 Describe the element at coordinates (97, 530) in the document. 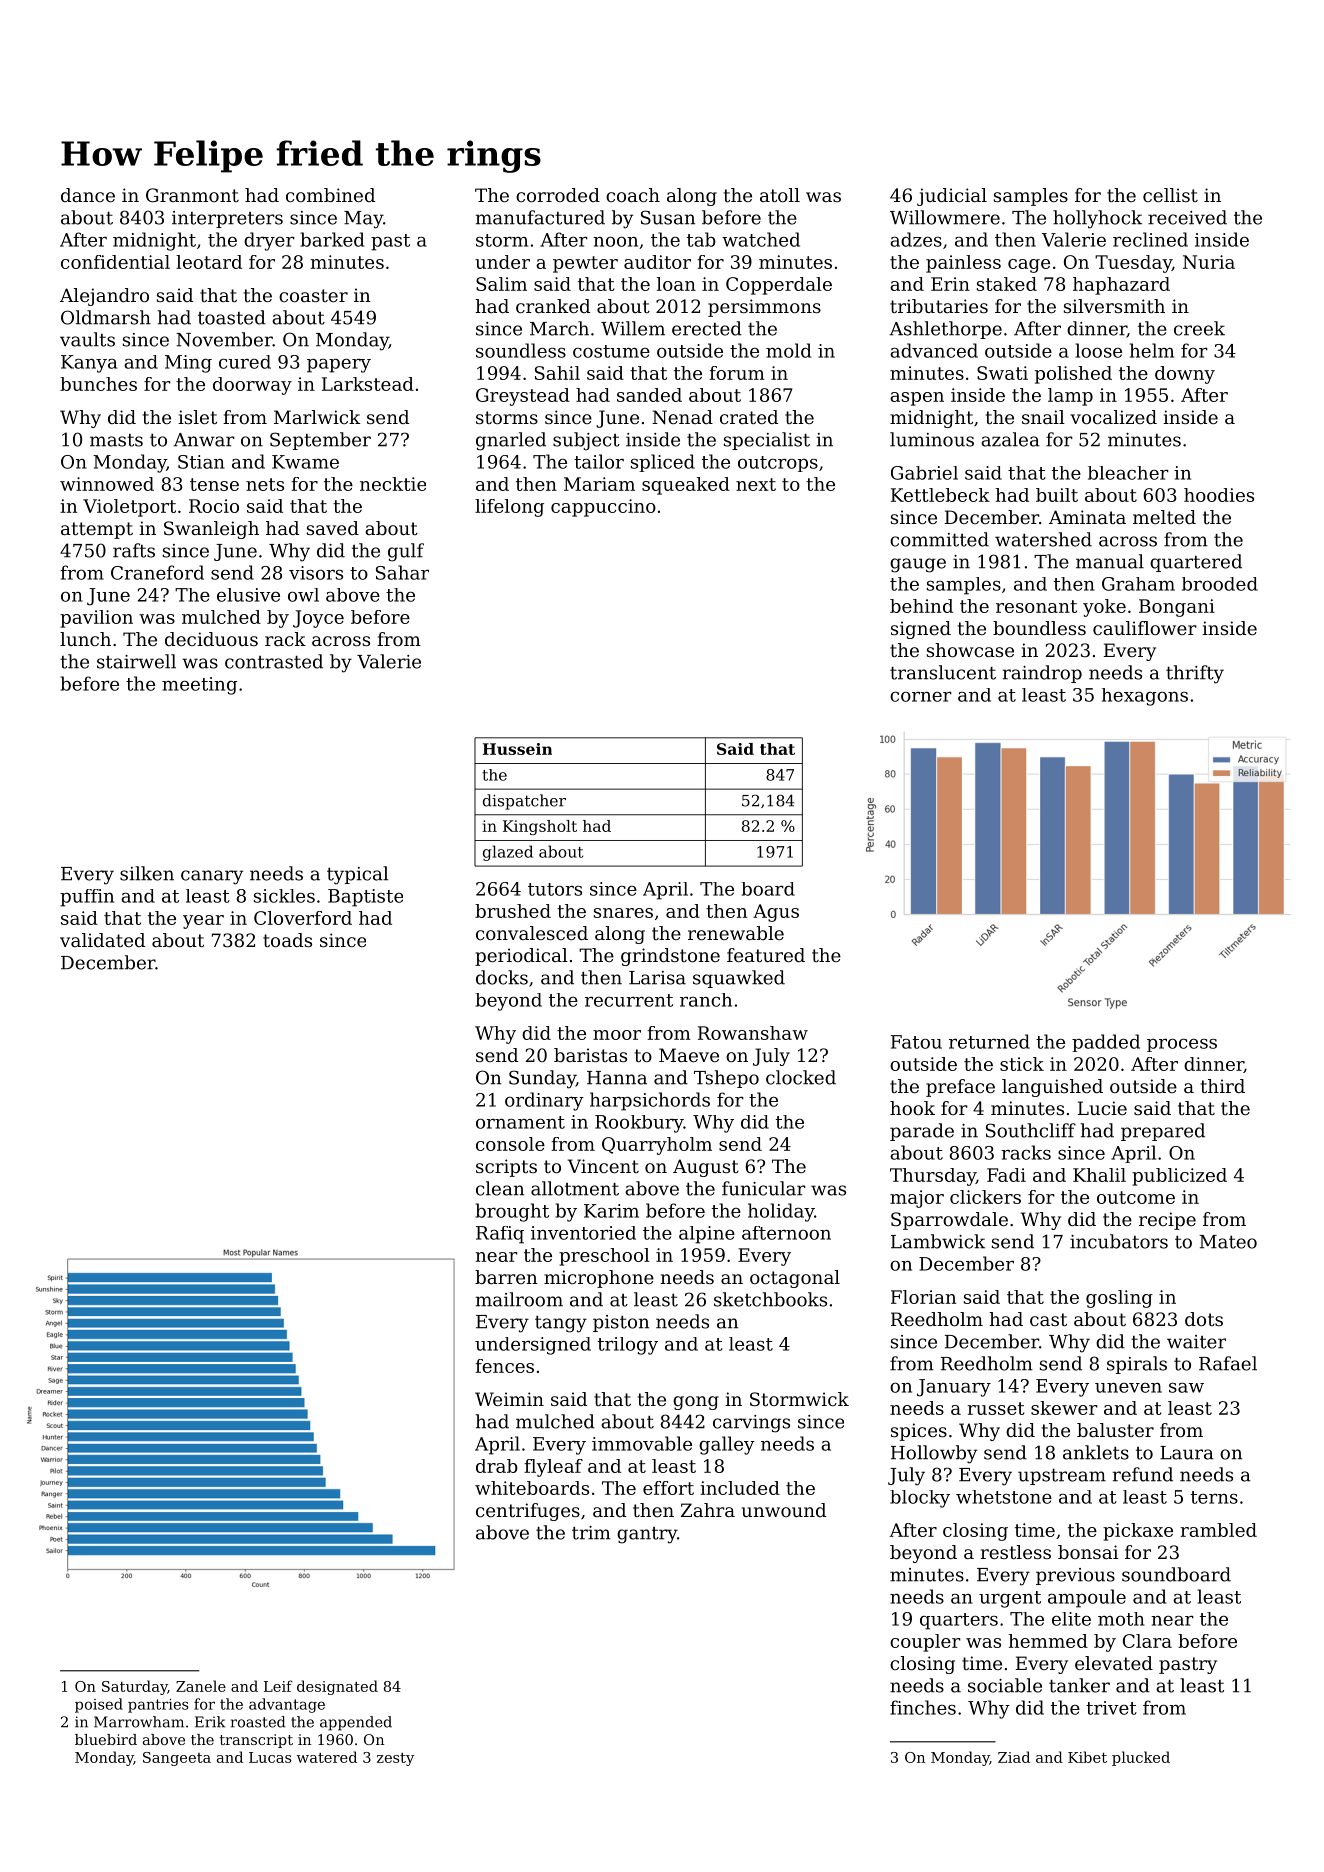

I see `attempt` at that location.
